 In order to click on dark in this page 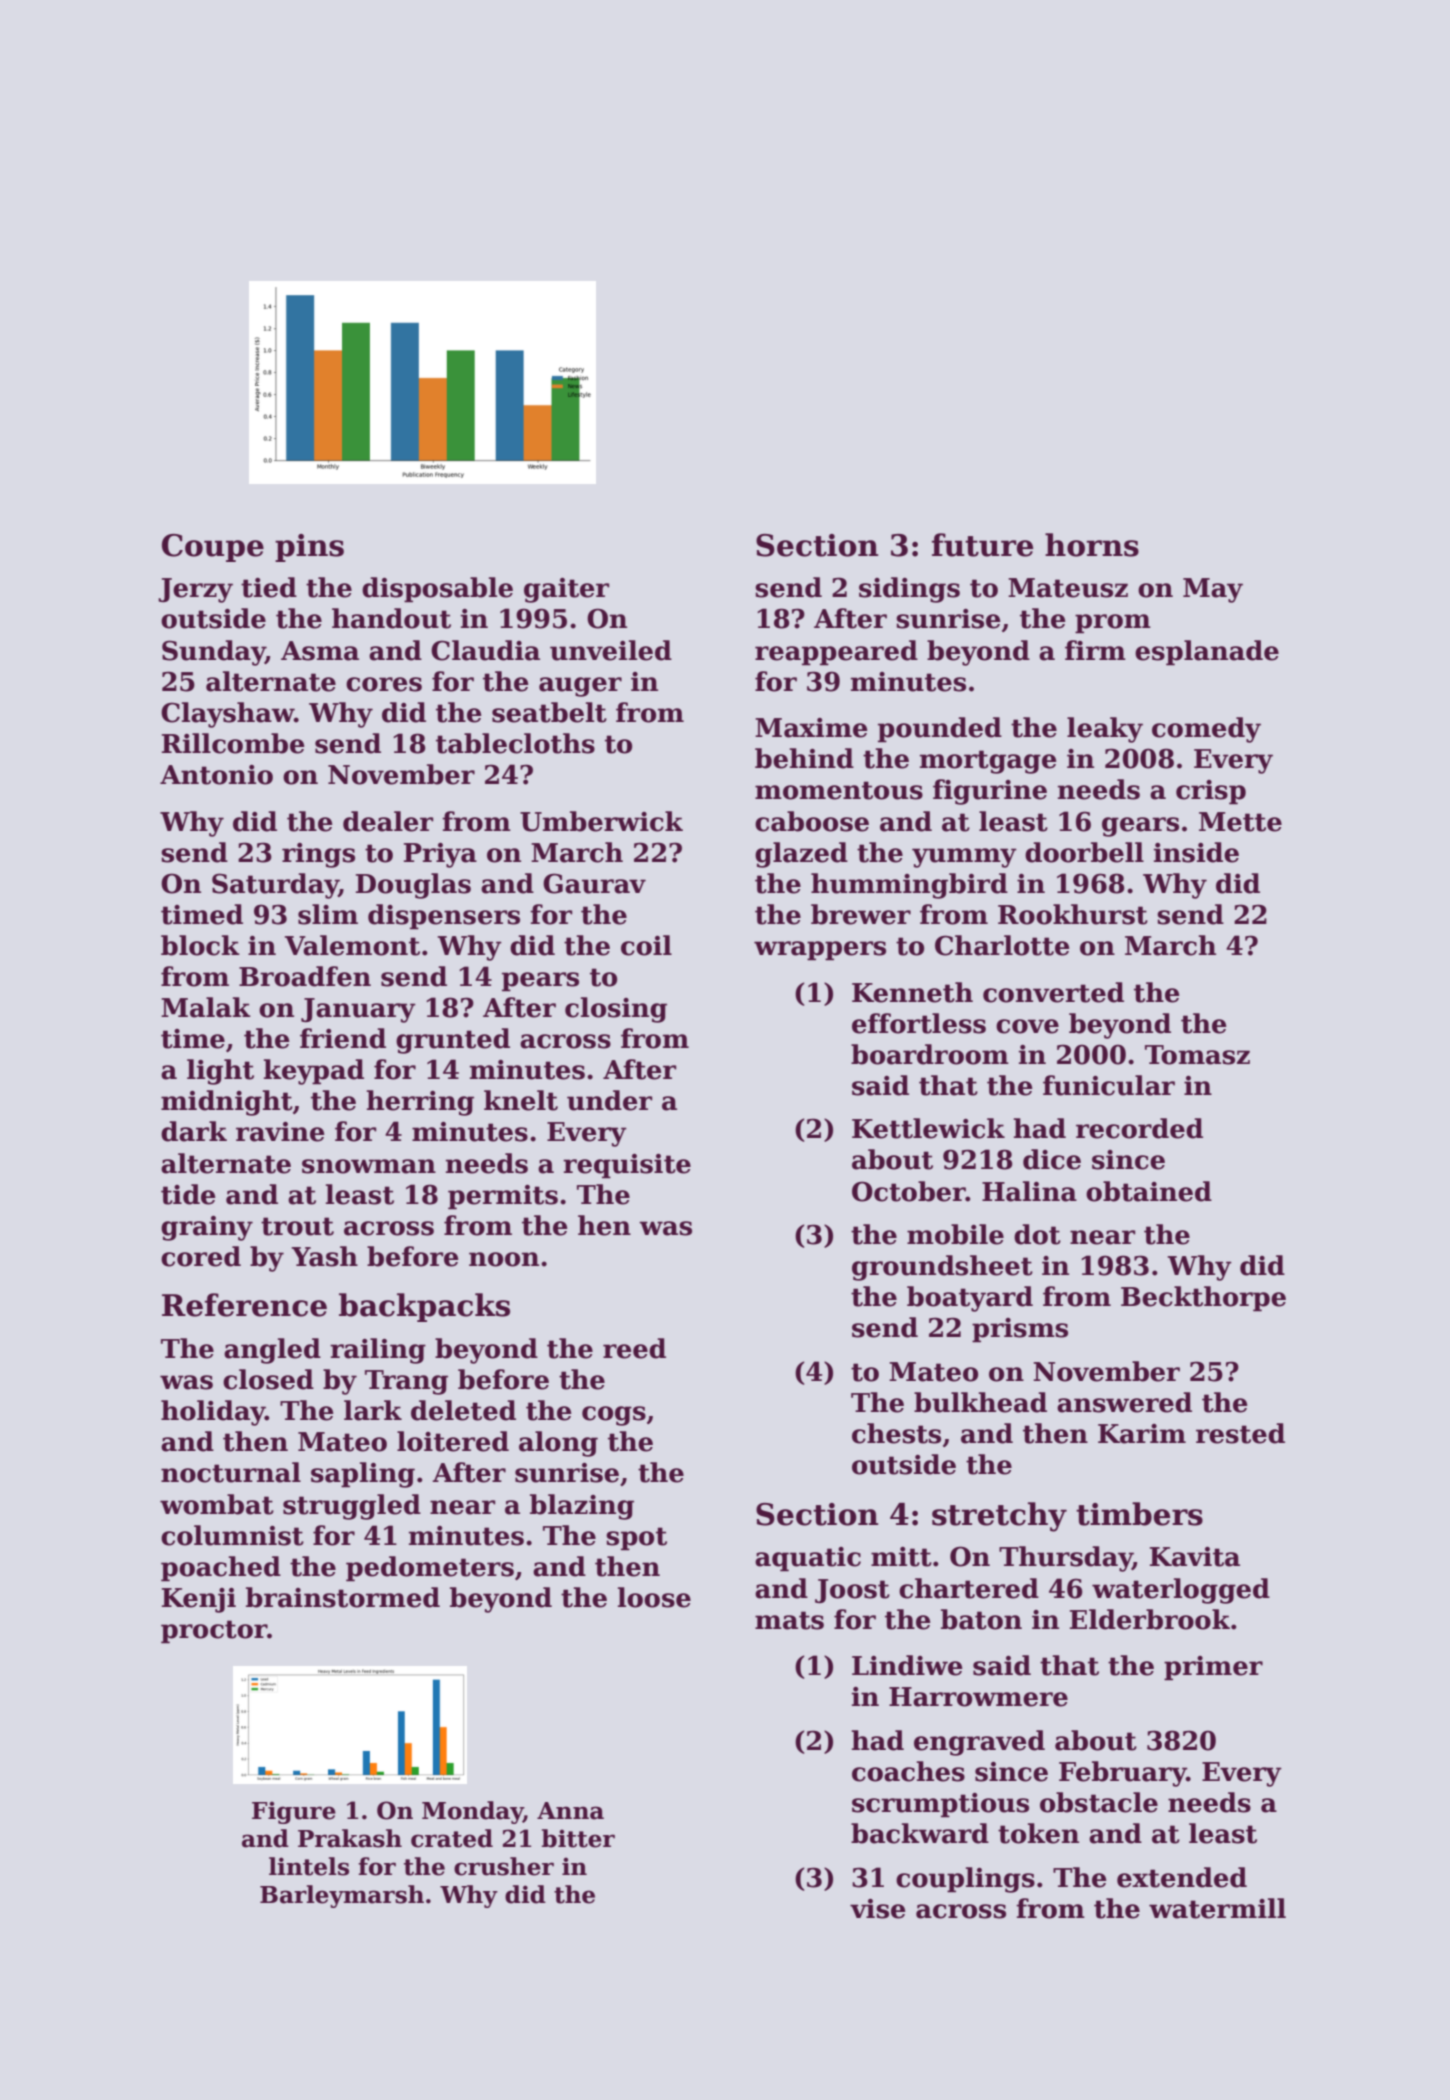, I will do `click(194, 1131)`.
